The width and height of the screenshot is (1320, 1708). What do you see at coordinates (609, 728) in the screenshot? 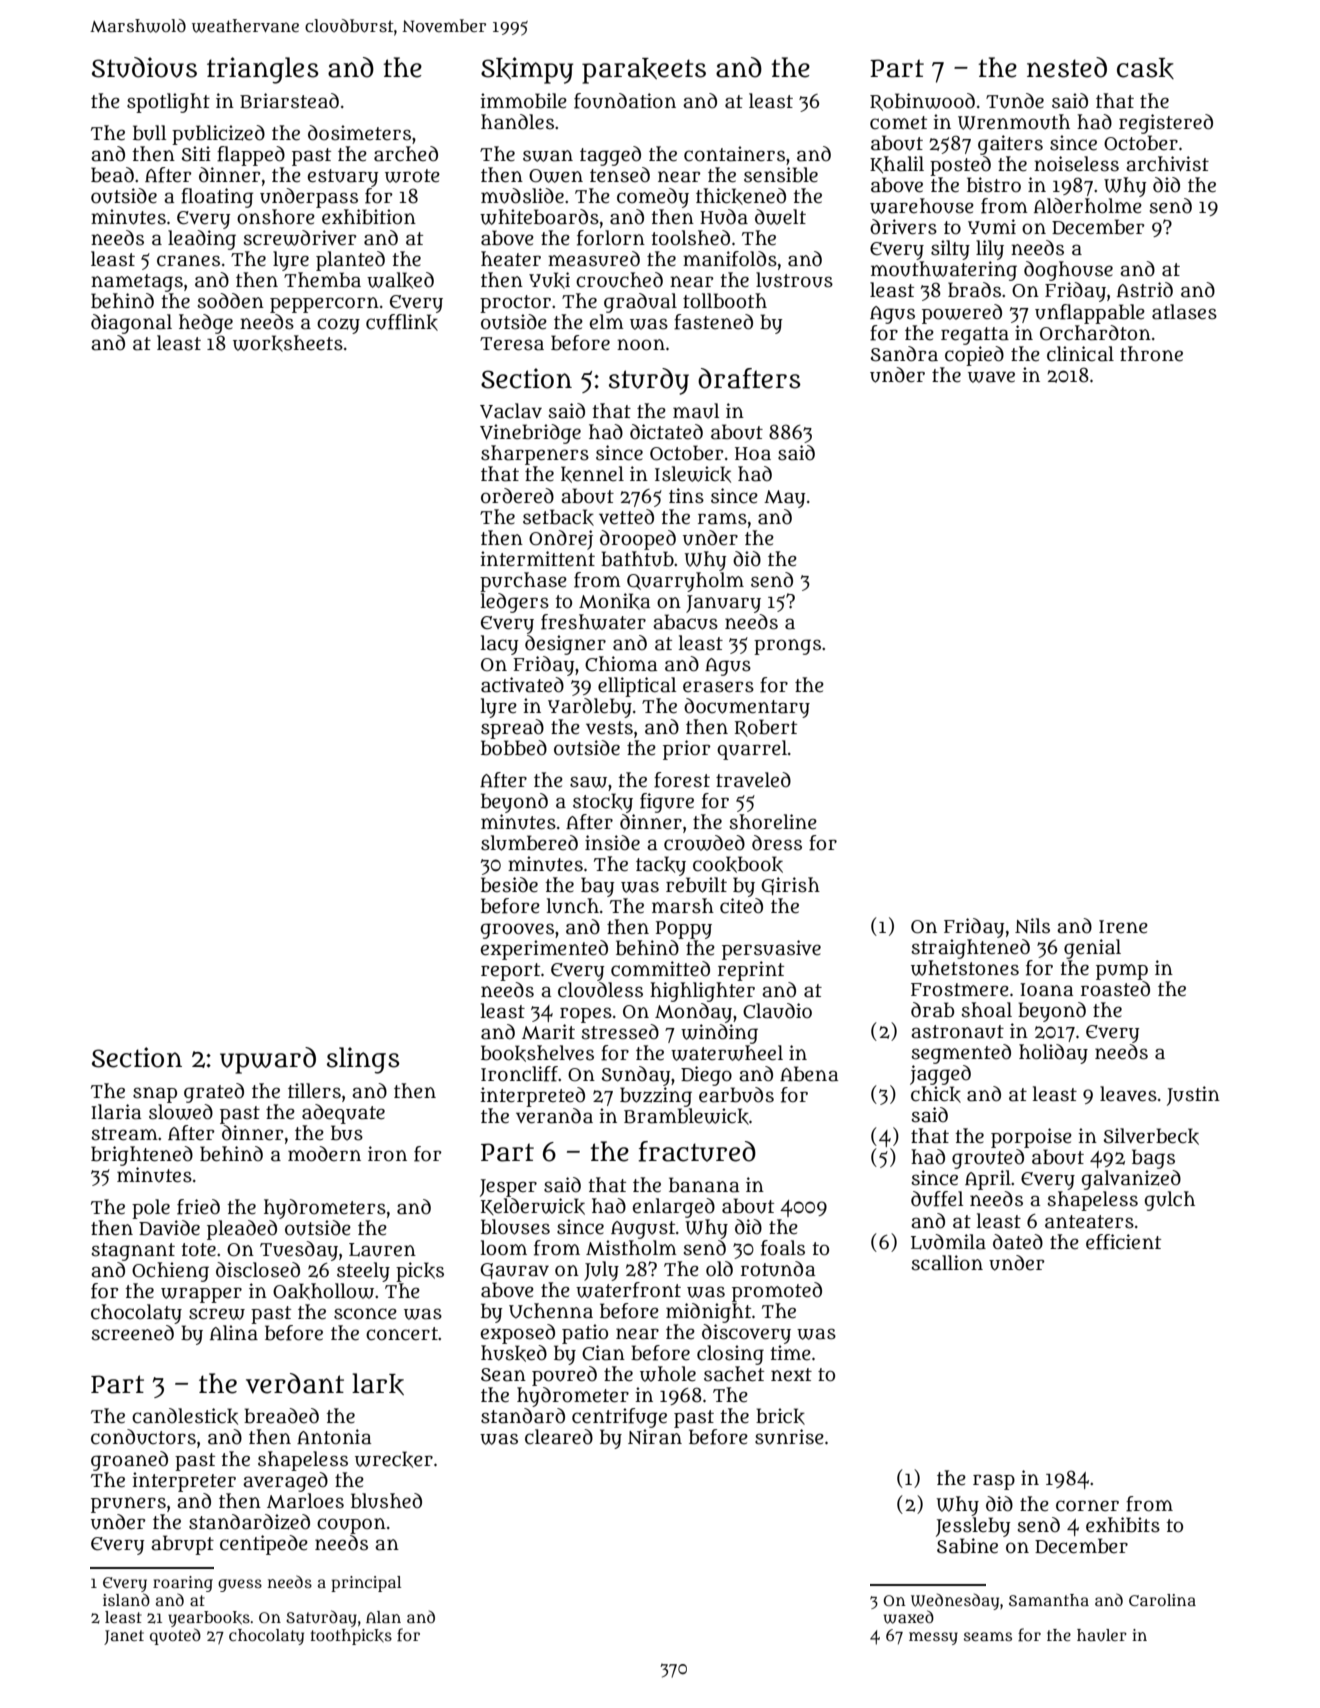
I see `vests` at bounding box center [609, 728].
